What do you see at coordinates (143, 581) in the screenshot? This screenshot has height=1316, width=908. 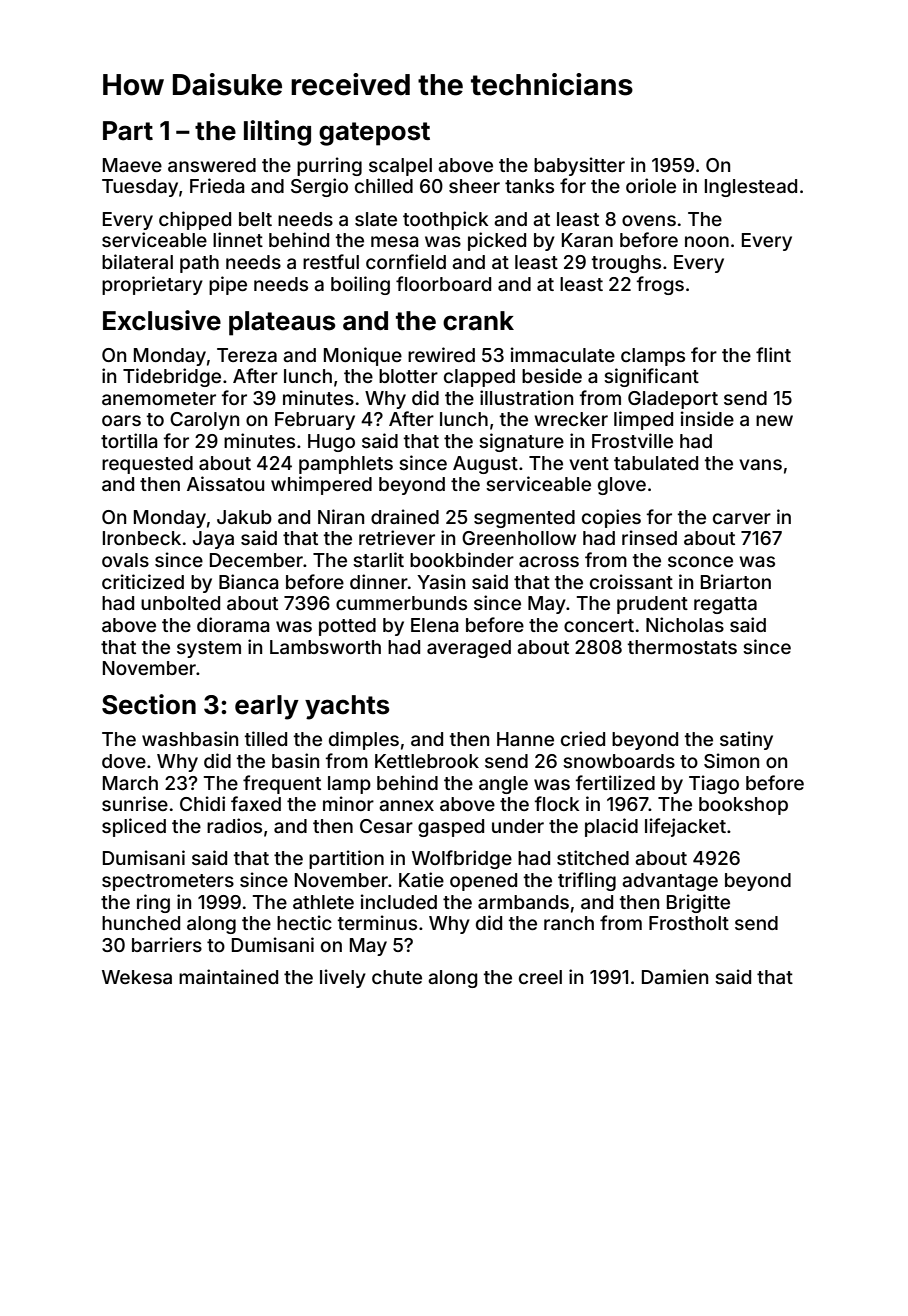 I see `criticized` at bounding box center [143, 581].
